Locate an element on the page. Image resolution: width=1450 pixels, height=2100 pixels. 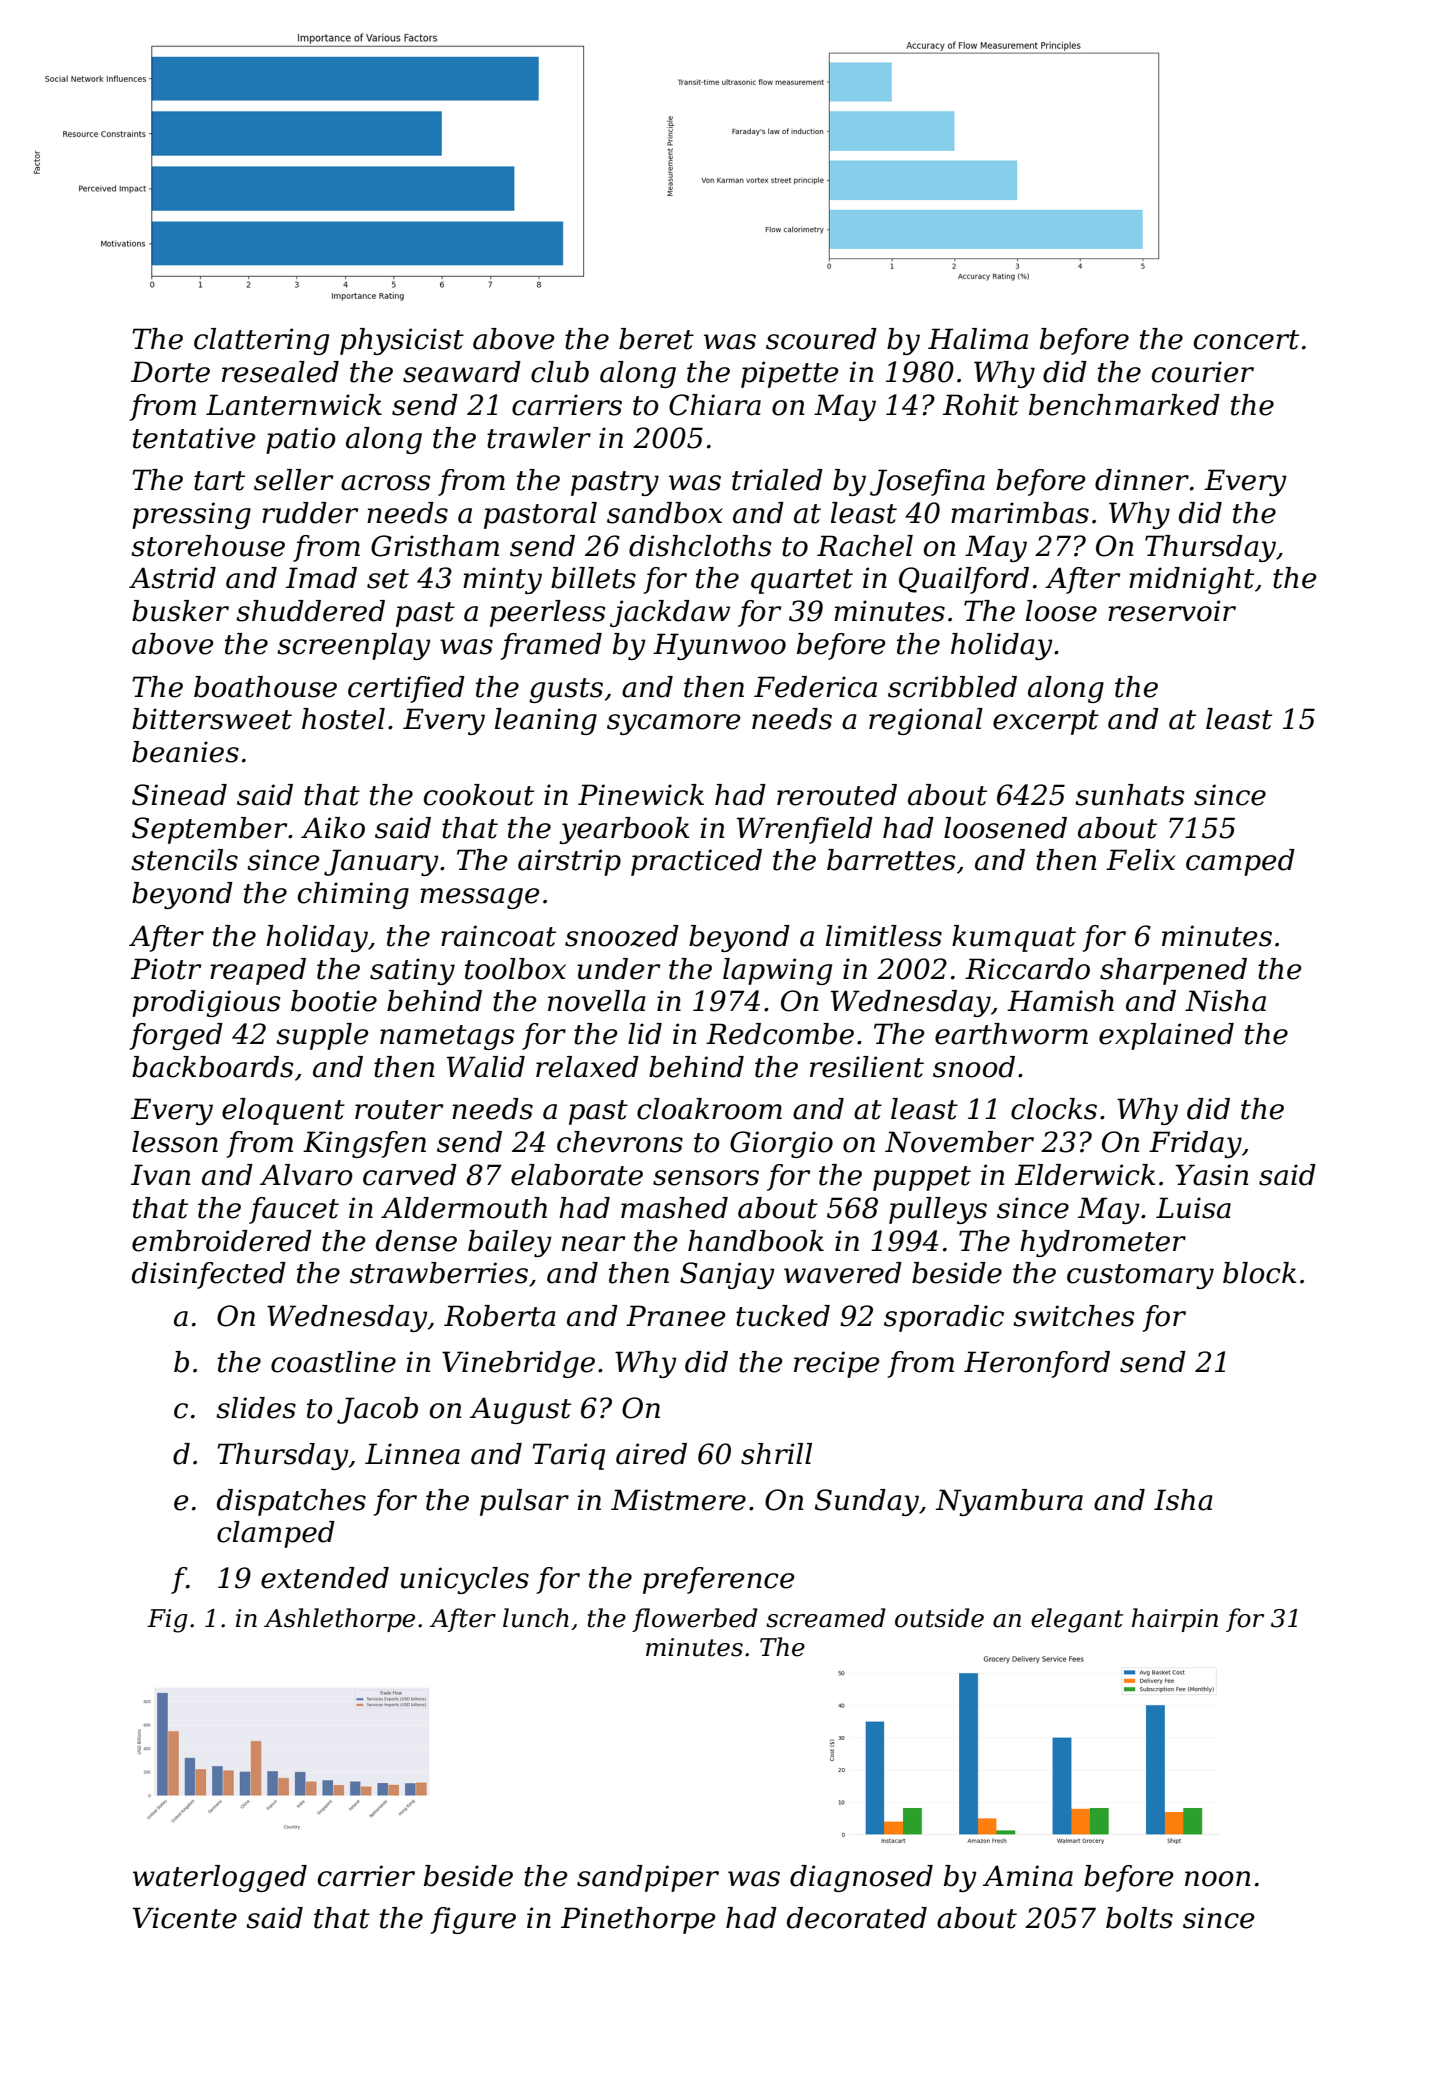
explained is located at coordinates (1166, 1036).
